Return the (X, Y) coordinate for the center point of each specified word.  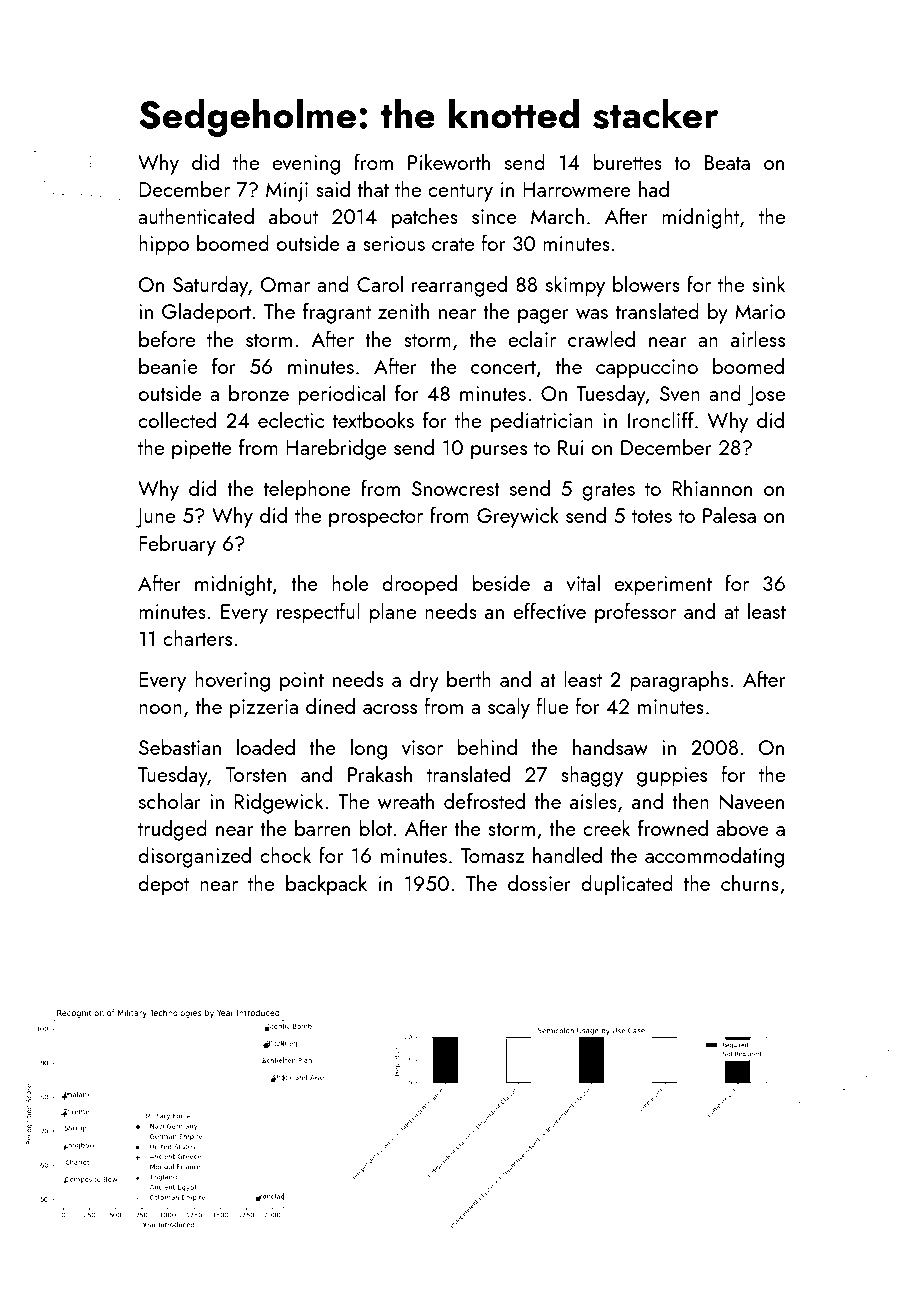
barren (322, 827)
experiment (663, 586)
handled (567, 854)
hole (350, 582)
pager (543, 316)
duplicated (627, 885)
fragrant (337, 313)
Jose (766, 396)
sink (769, 283)
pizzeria (264, 709)
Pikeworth (449, 161)
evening (306, 165)
